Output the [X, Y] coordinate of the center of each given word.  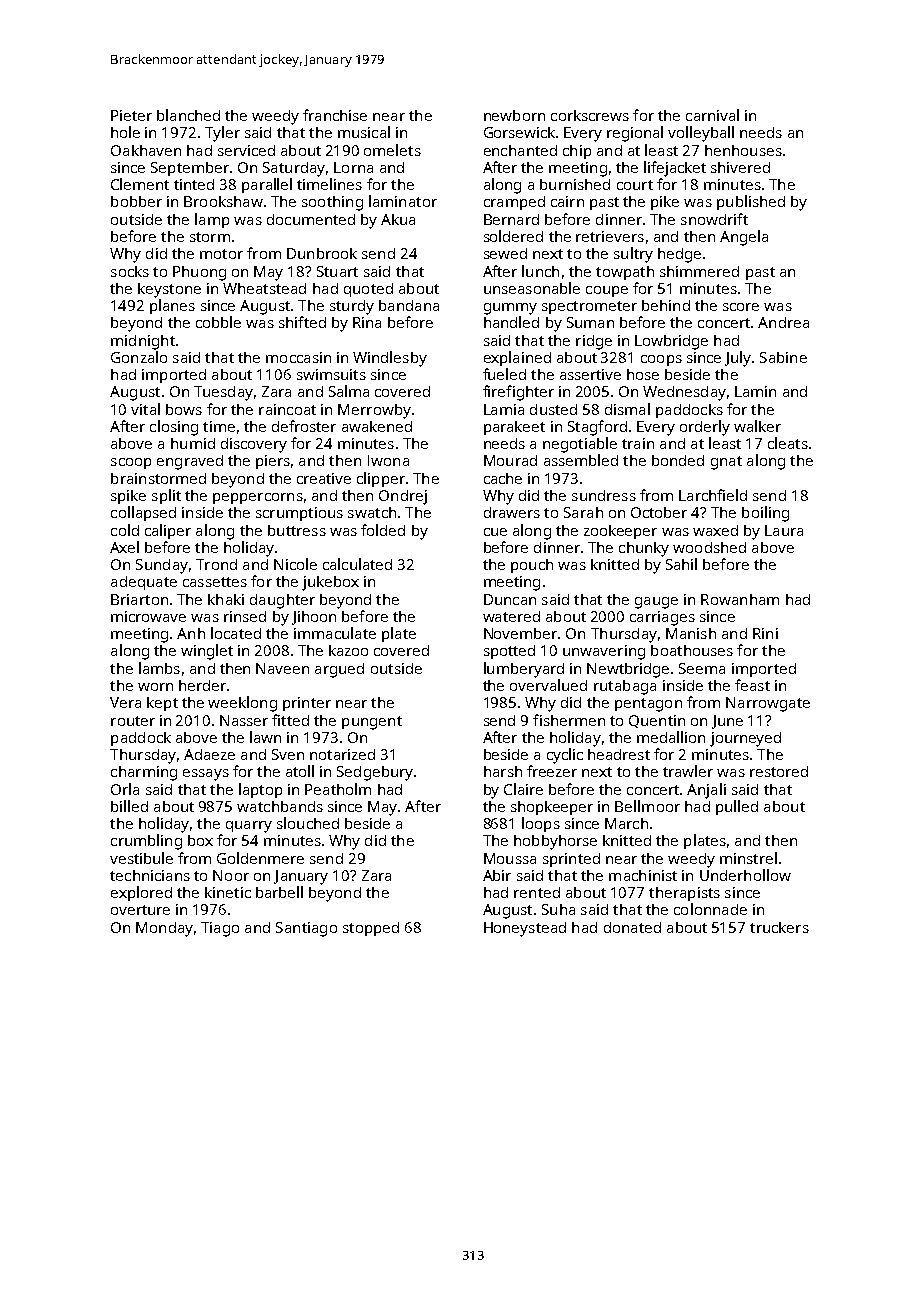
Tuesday [223, 393]
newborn [514, 115]
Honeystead [525, 929]
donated [632, 927]
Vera [125, 702]
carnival [712, 115]
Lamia [504, 409]
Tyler [222, 134]
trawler [688, 771]
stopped [371, 929]
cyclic [565, 756]
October [659, 512]
